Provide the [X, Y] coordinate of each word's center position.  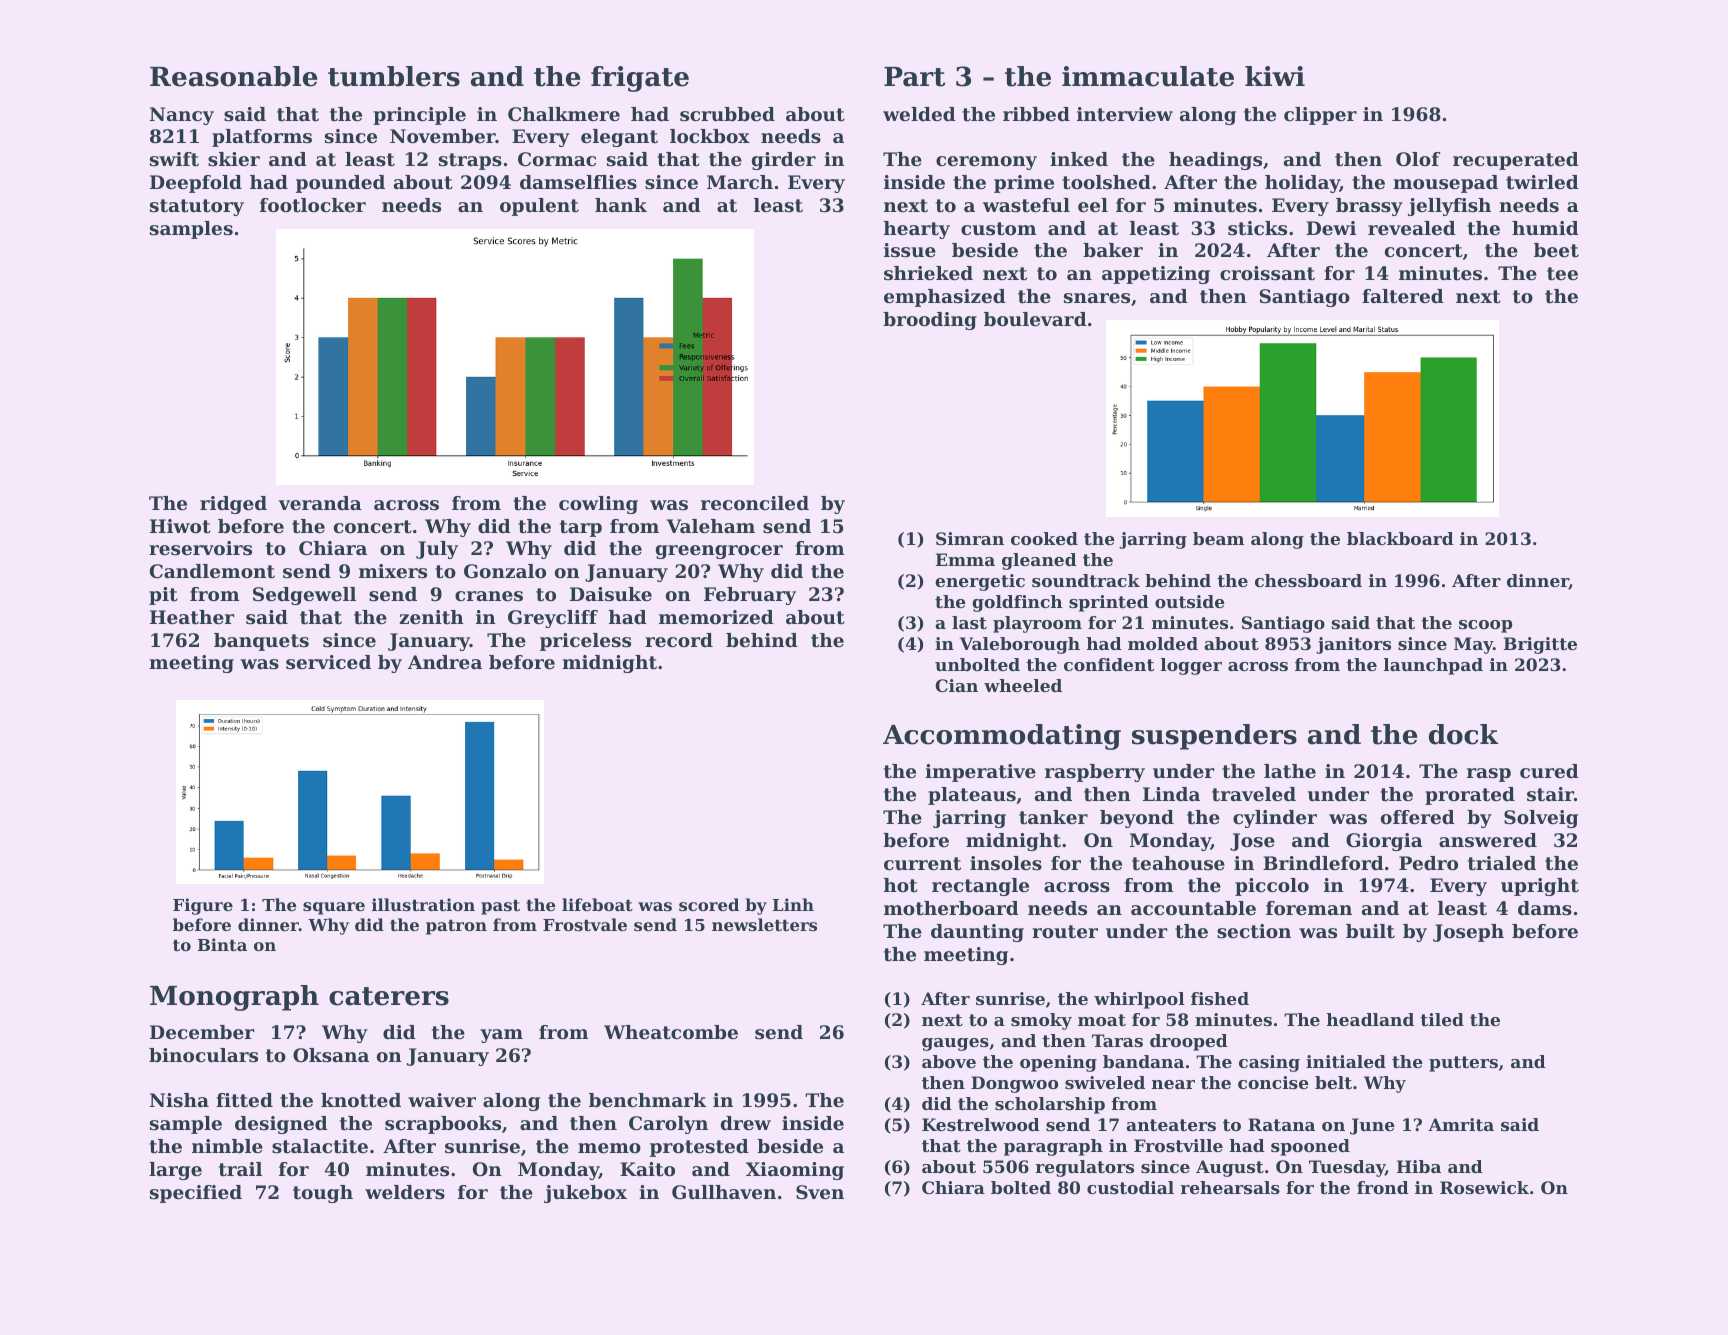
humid [1545, 228]
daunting [977, 933]
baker [1113, 250]
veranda [320, 503]
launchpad [1433, 666]
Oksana [331, 1055]
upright [1540, 887]
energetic [980, 582]
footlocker [313, 205]
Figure [203, 906]
